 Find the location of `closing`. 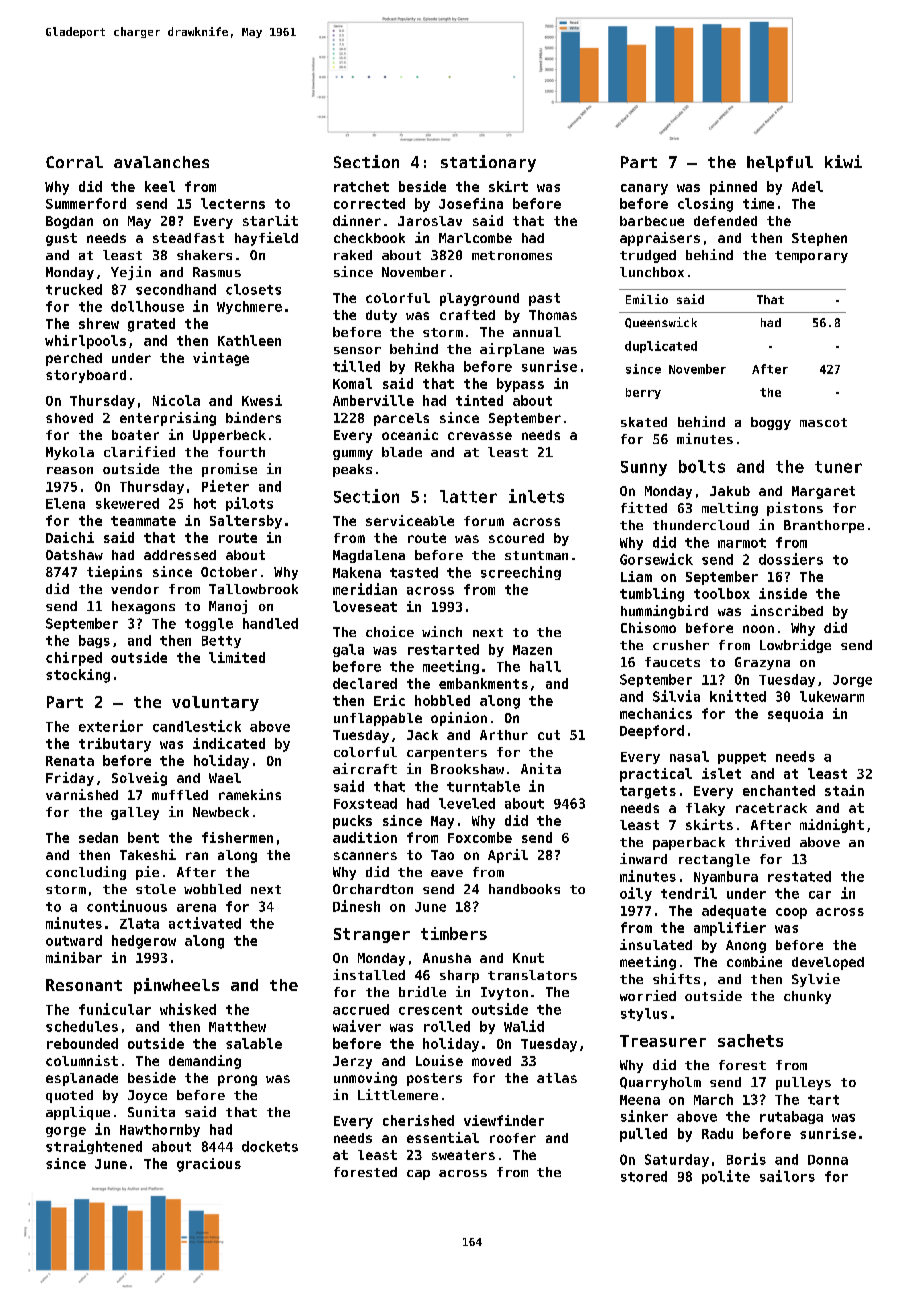

closing is located at coordinates (705, 205).
